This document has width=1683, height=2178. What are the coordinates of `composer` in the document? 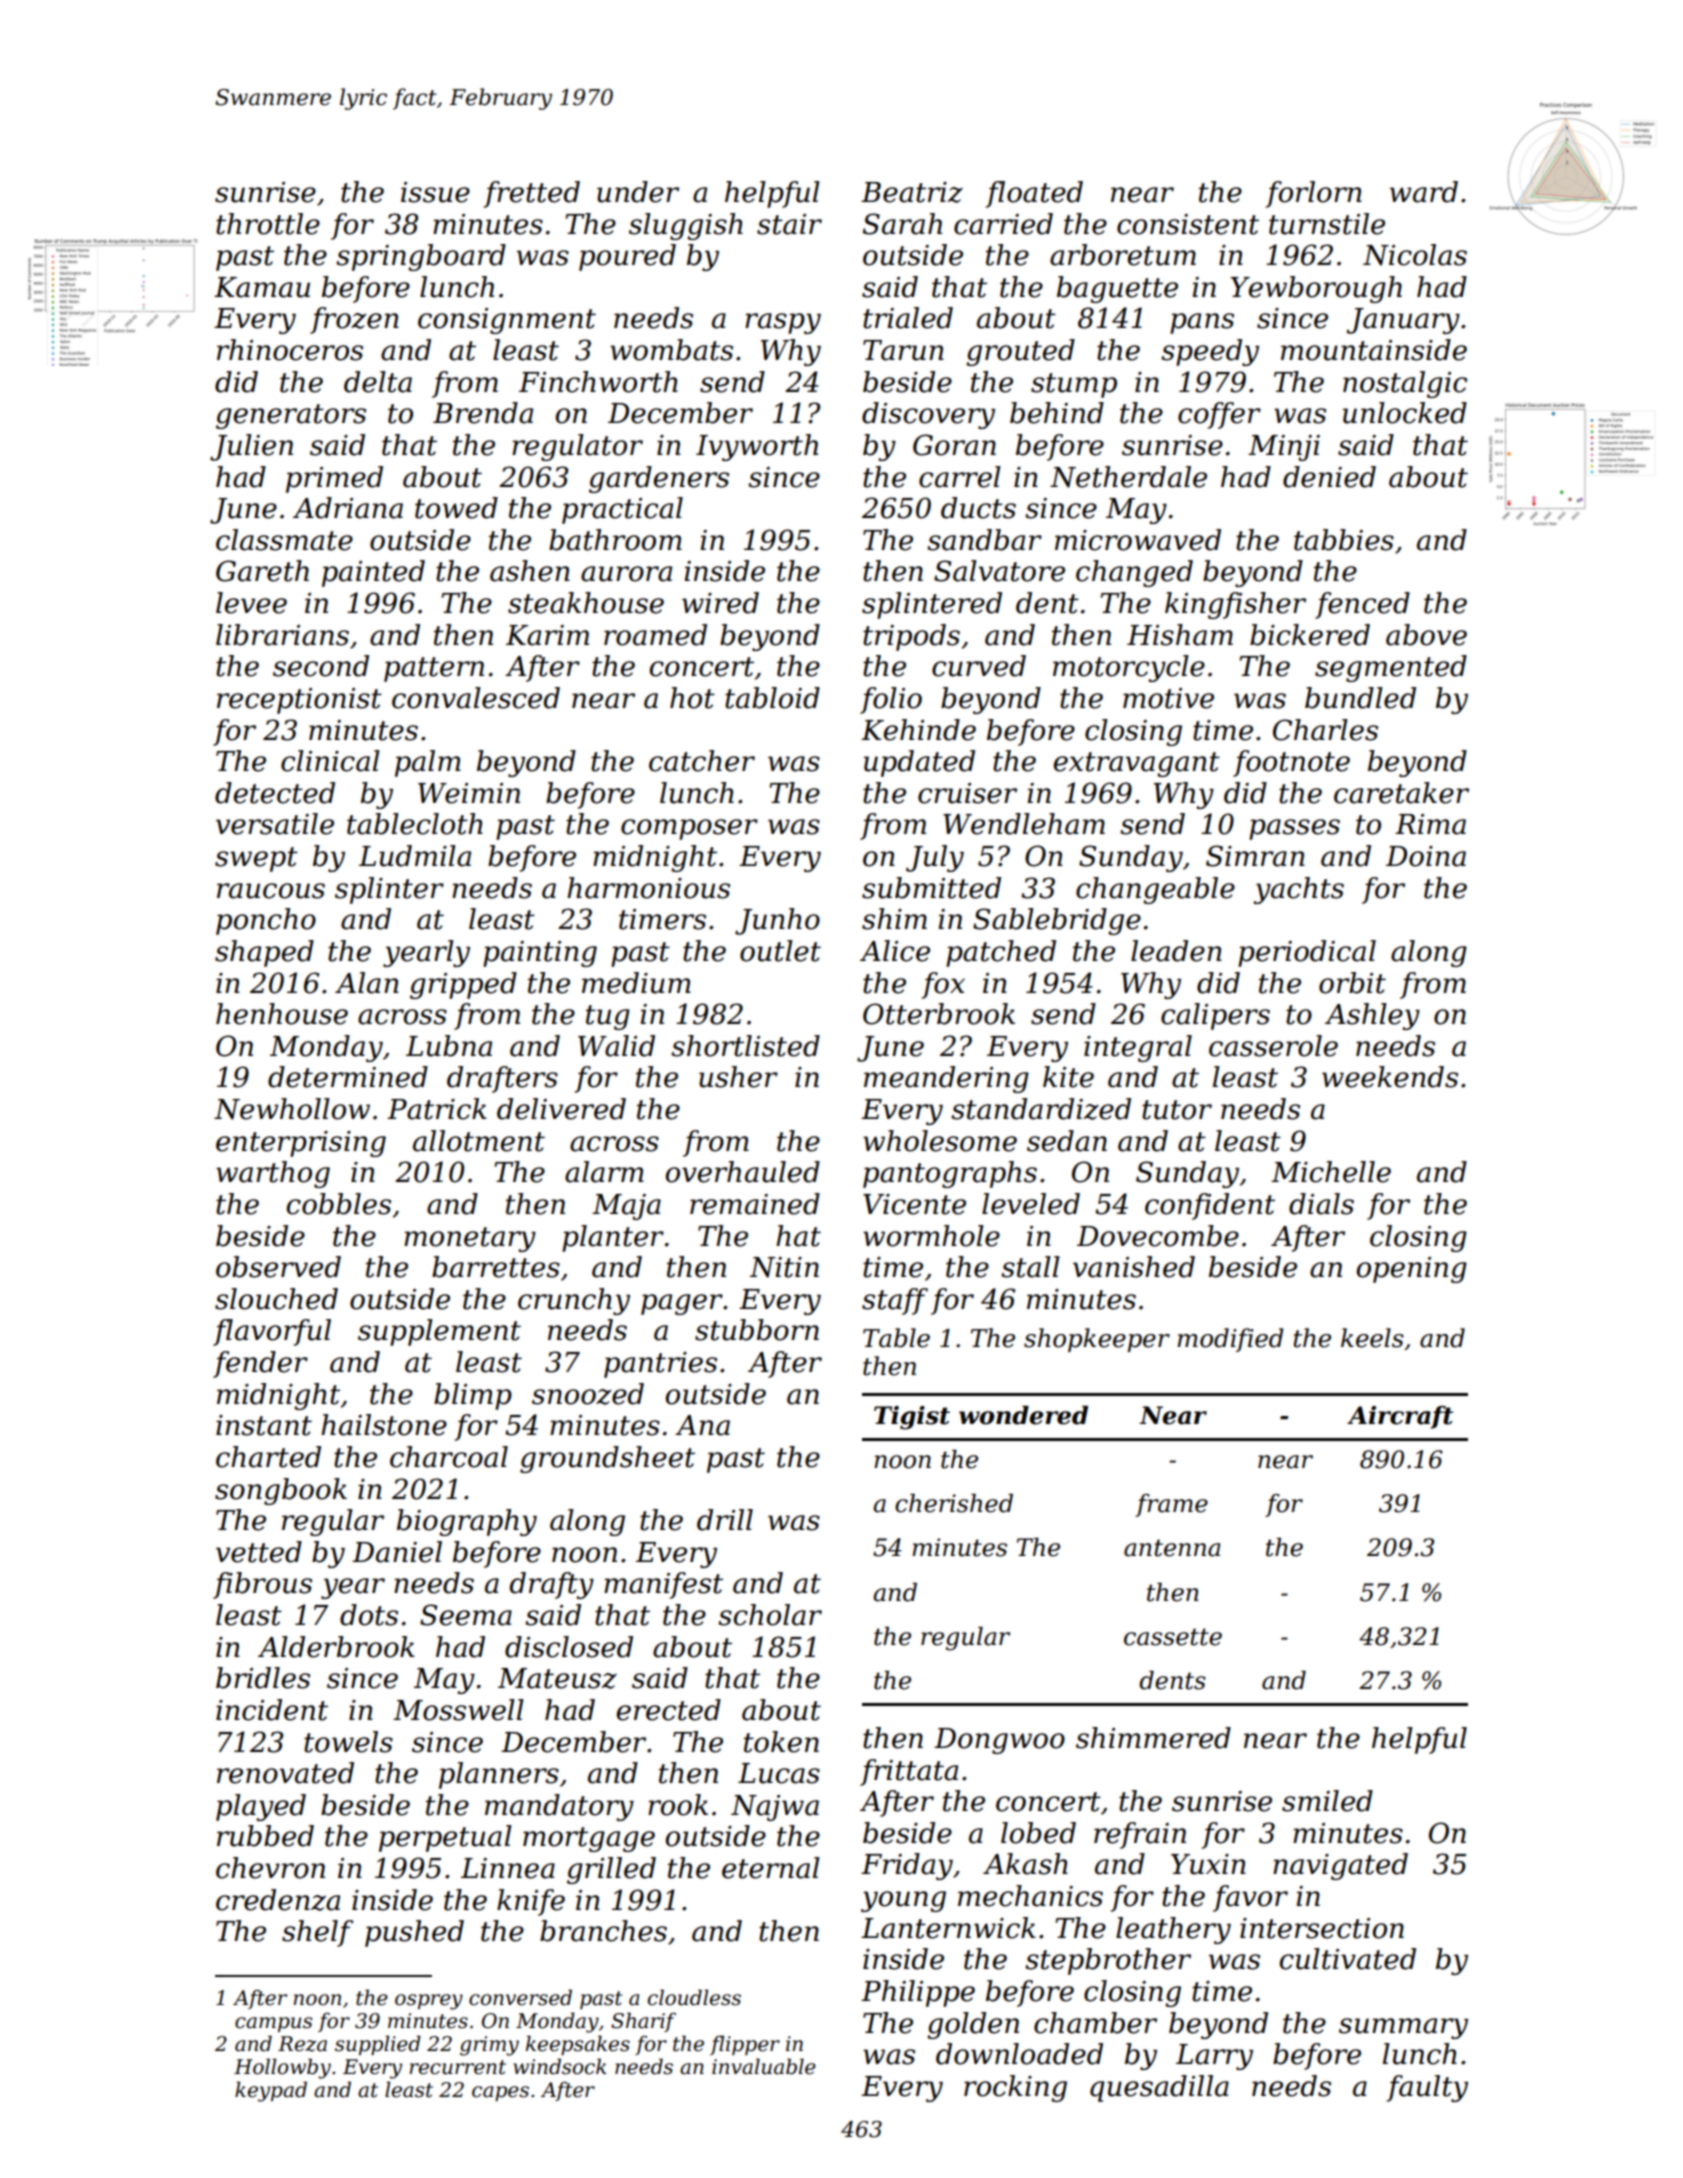 It's located at (689, 829).
